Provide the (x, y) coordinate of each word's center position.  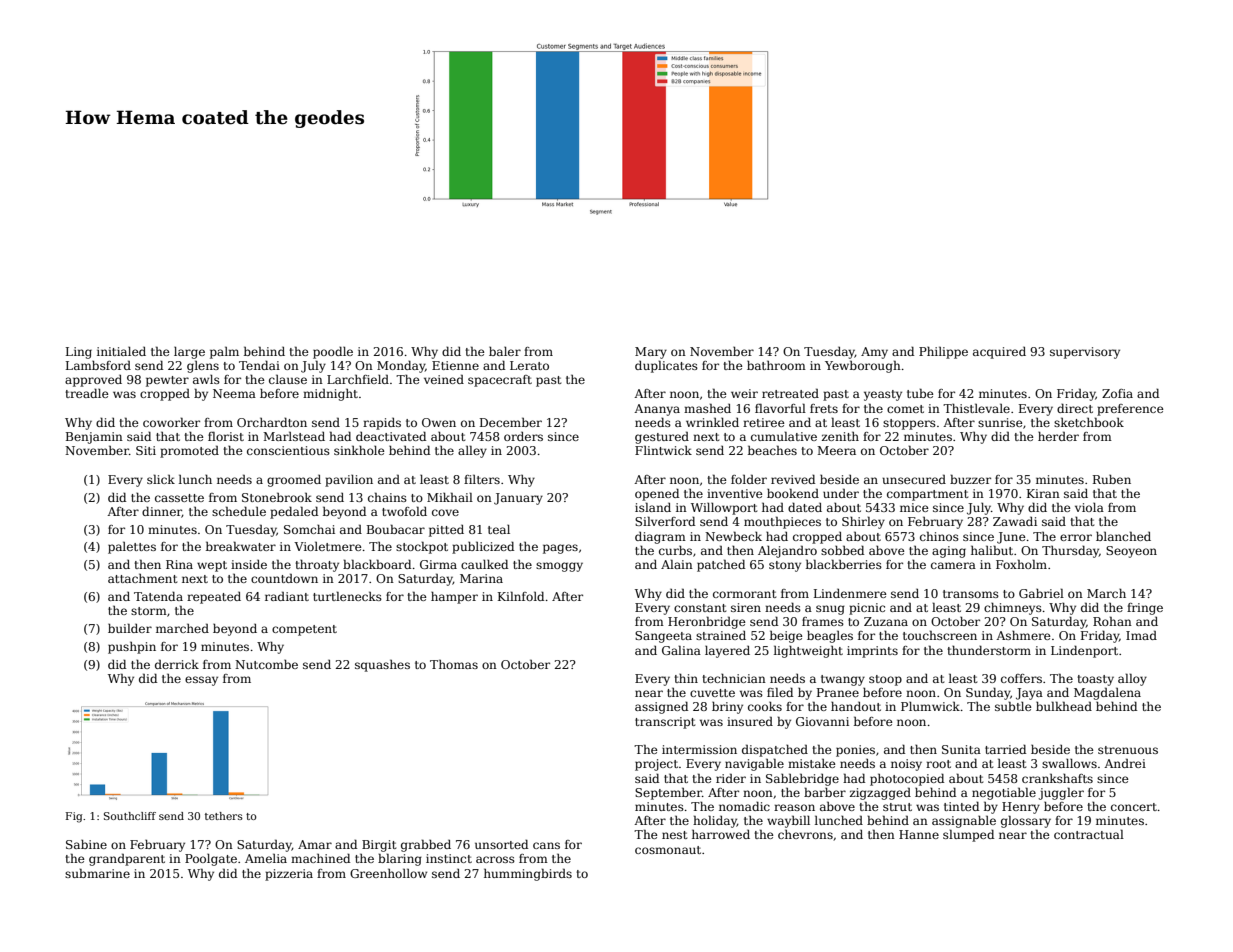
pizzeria (289, 875)
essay (201, 681)
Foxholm (1021, 564)
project (656, 765)
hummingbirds (528, 874)
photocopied (907, 779)
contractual (1089, 834)
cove (445, 512)
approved (93, 381)
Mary (651, 353)
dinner (162, 512)
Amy (874, 353)
